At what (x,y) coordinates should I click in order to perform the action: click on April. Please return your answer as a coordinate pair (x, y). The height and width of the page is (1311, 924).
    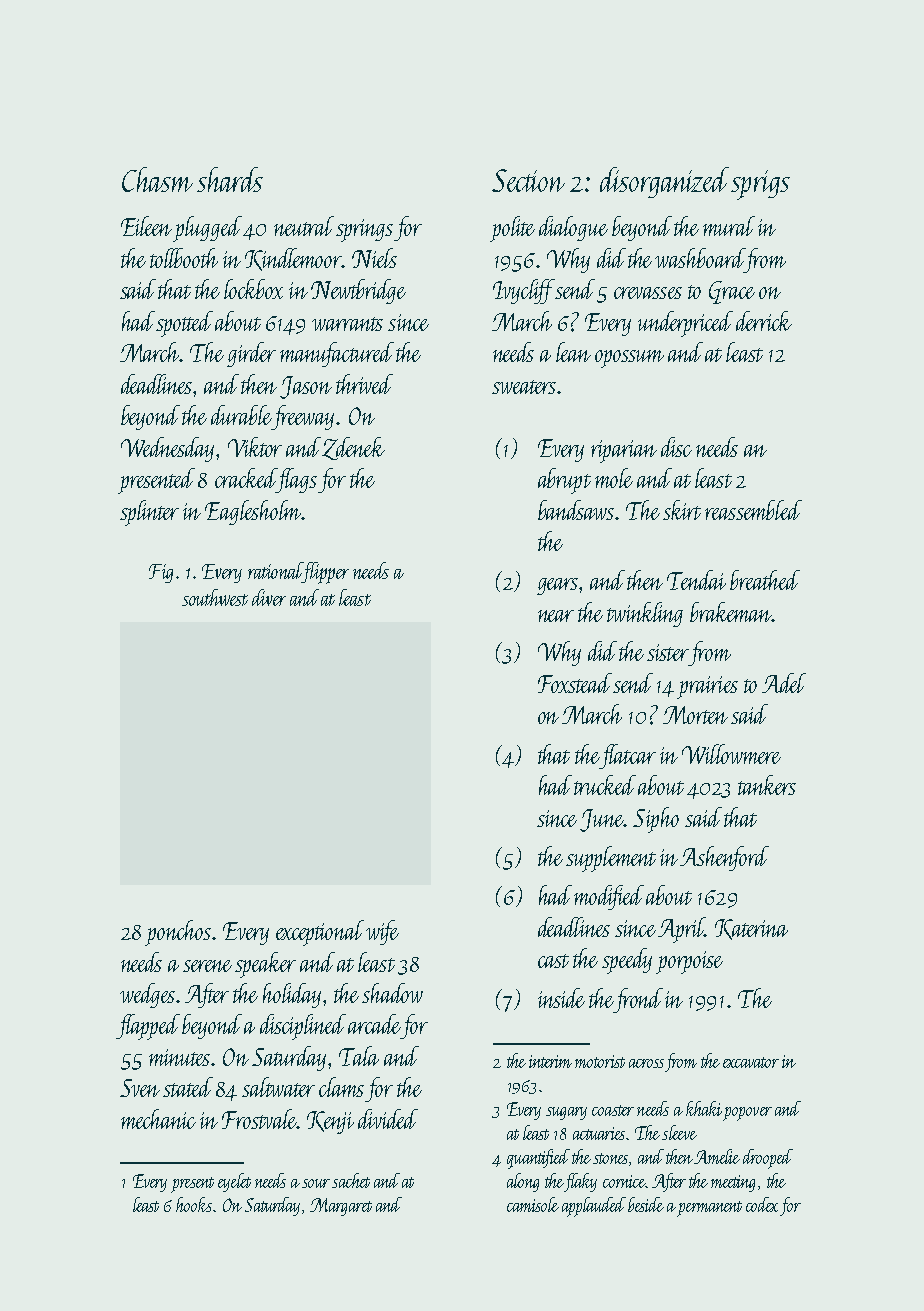
    Looking at the image, I should click on (681, 930).
